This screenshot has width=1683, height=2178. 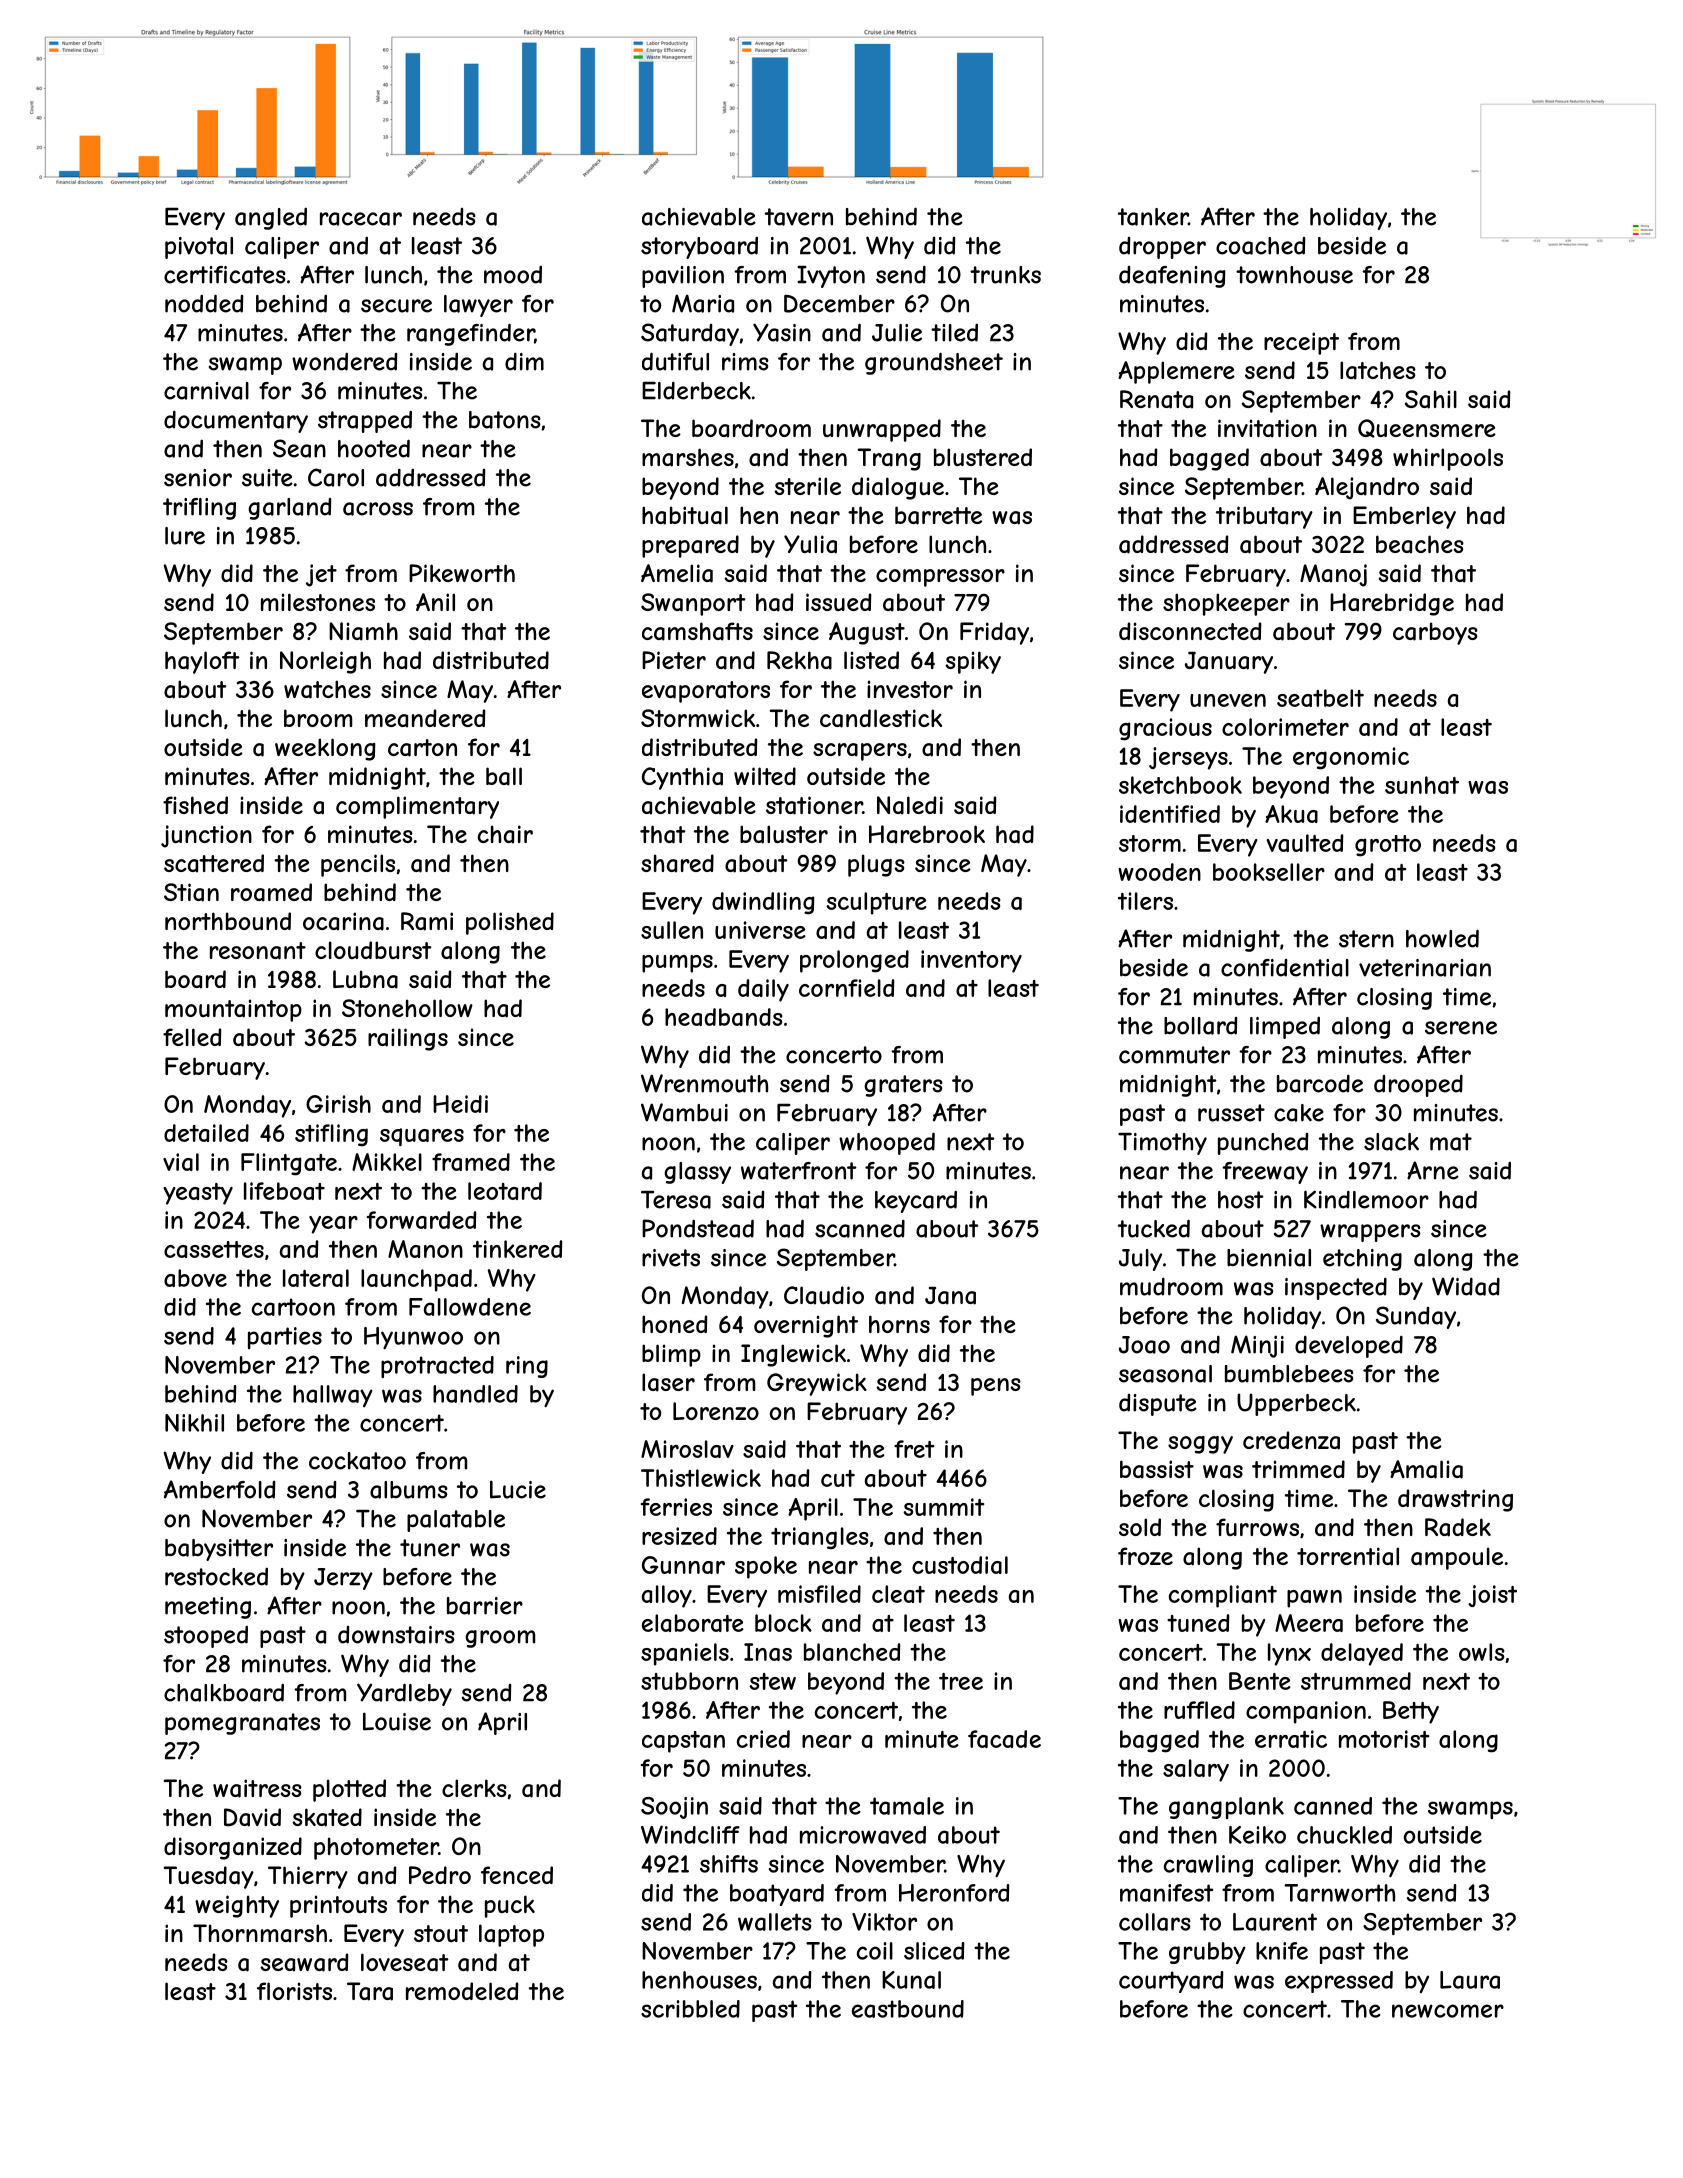 I want to click on racecar, so click(x=361, y=219).
